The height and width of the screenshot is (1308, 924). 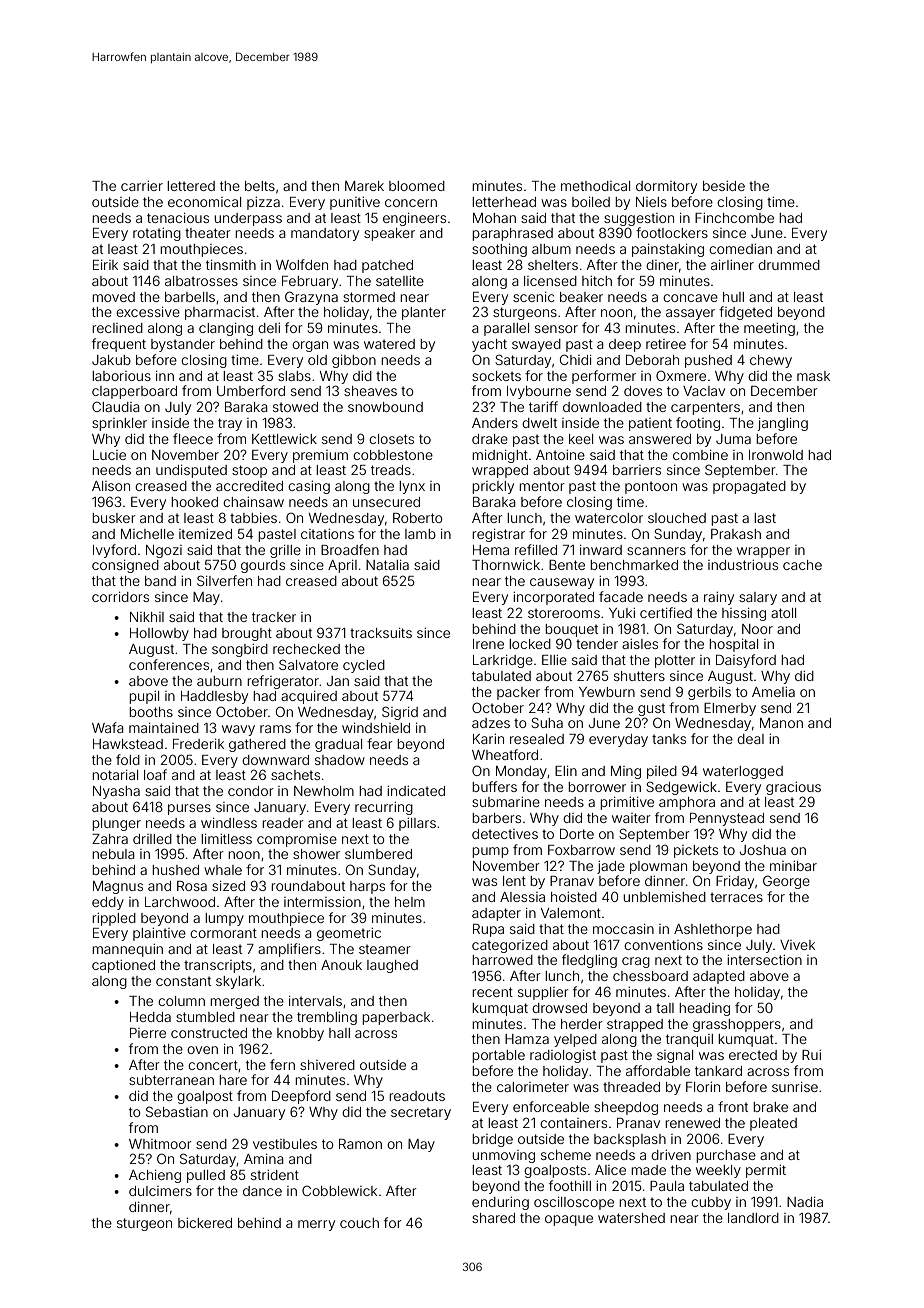 I want to click on carrier, so click(x=142, y=186).
